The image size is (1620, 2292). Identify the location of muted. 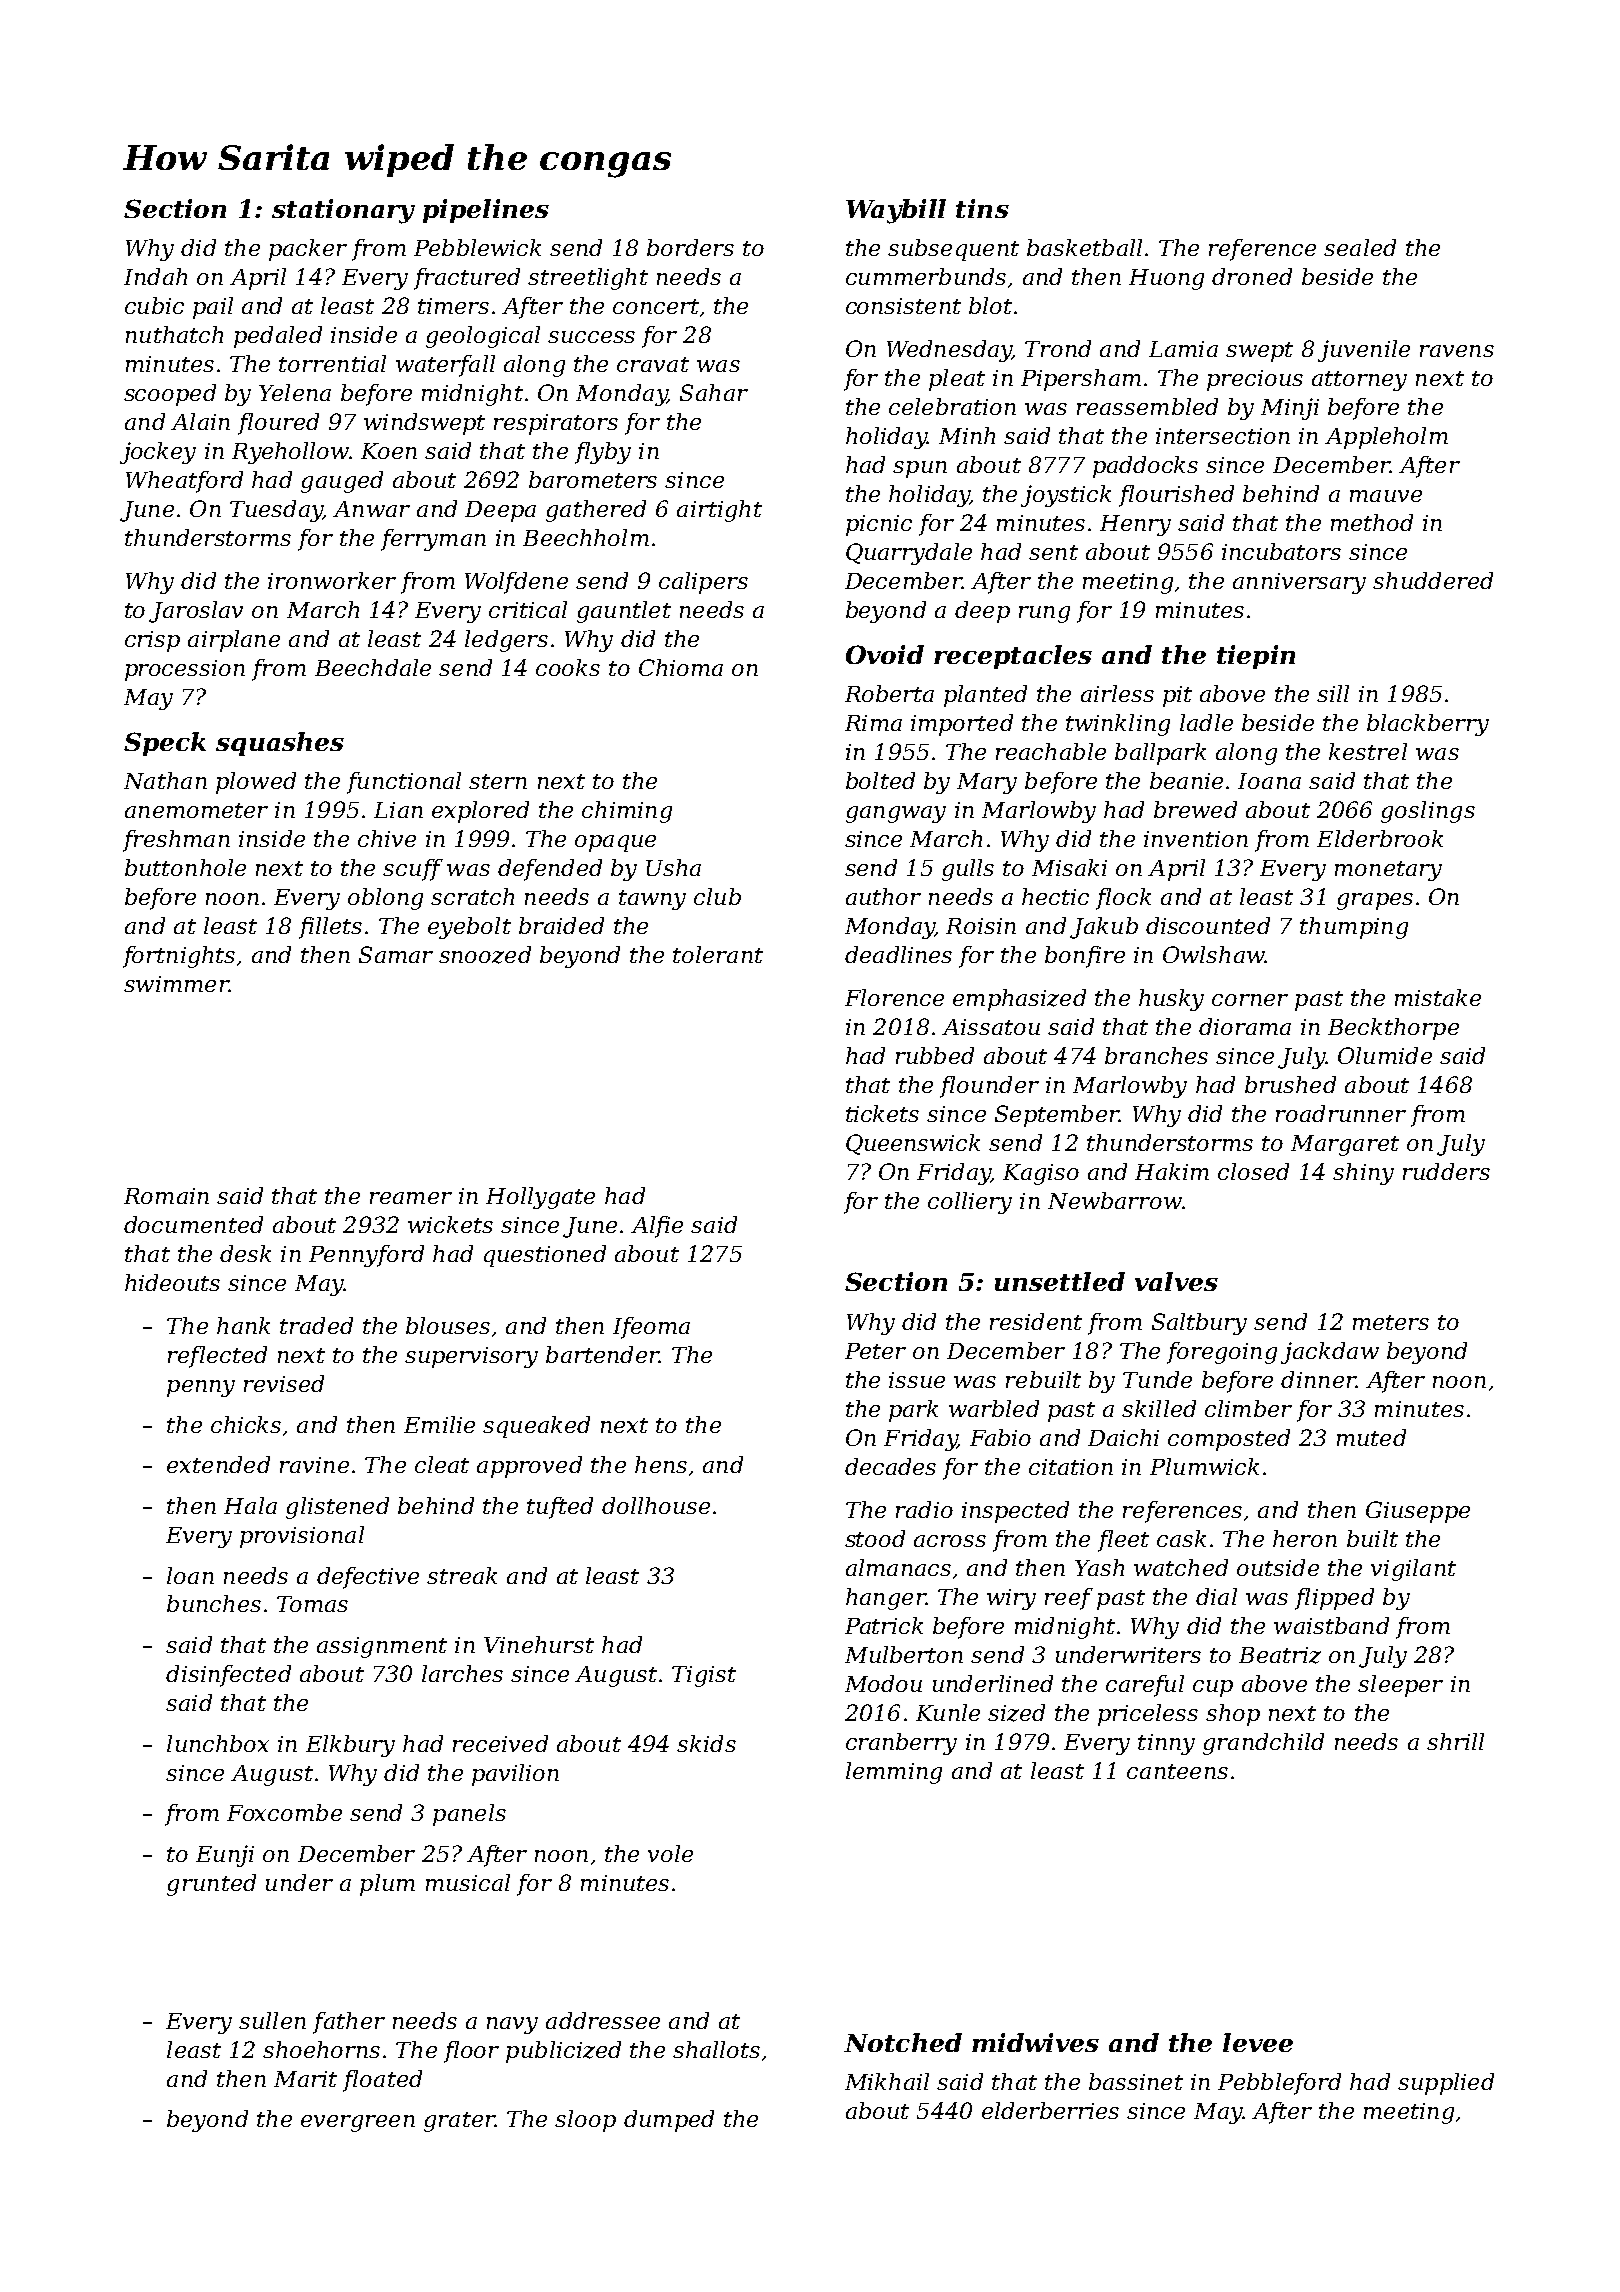
(1371, 1437).
